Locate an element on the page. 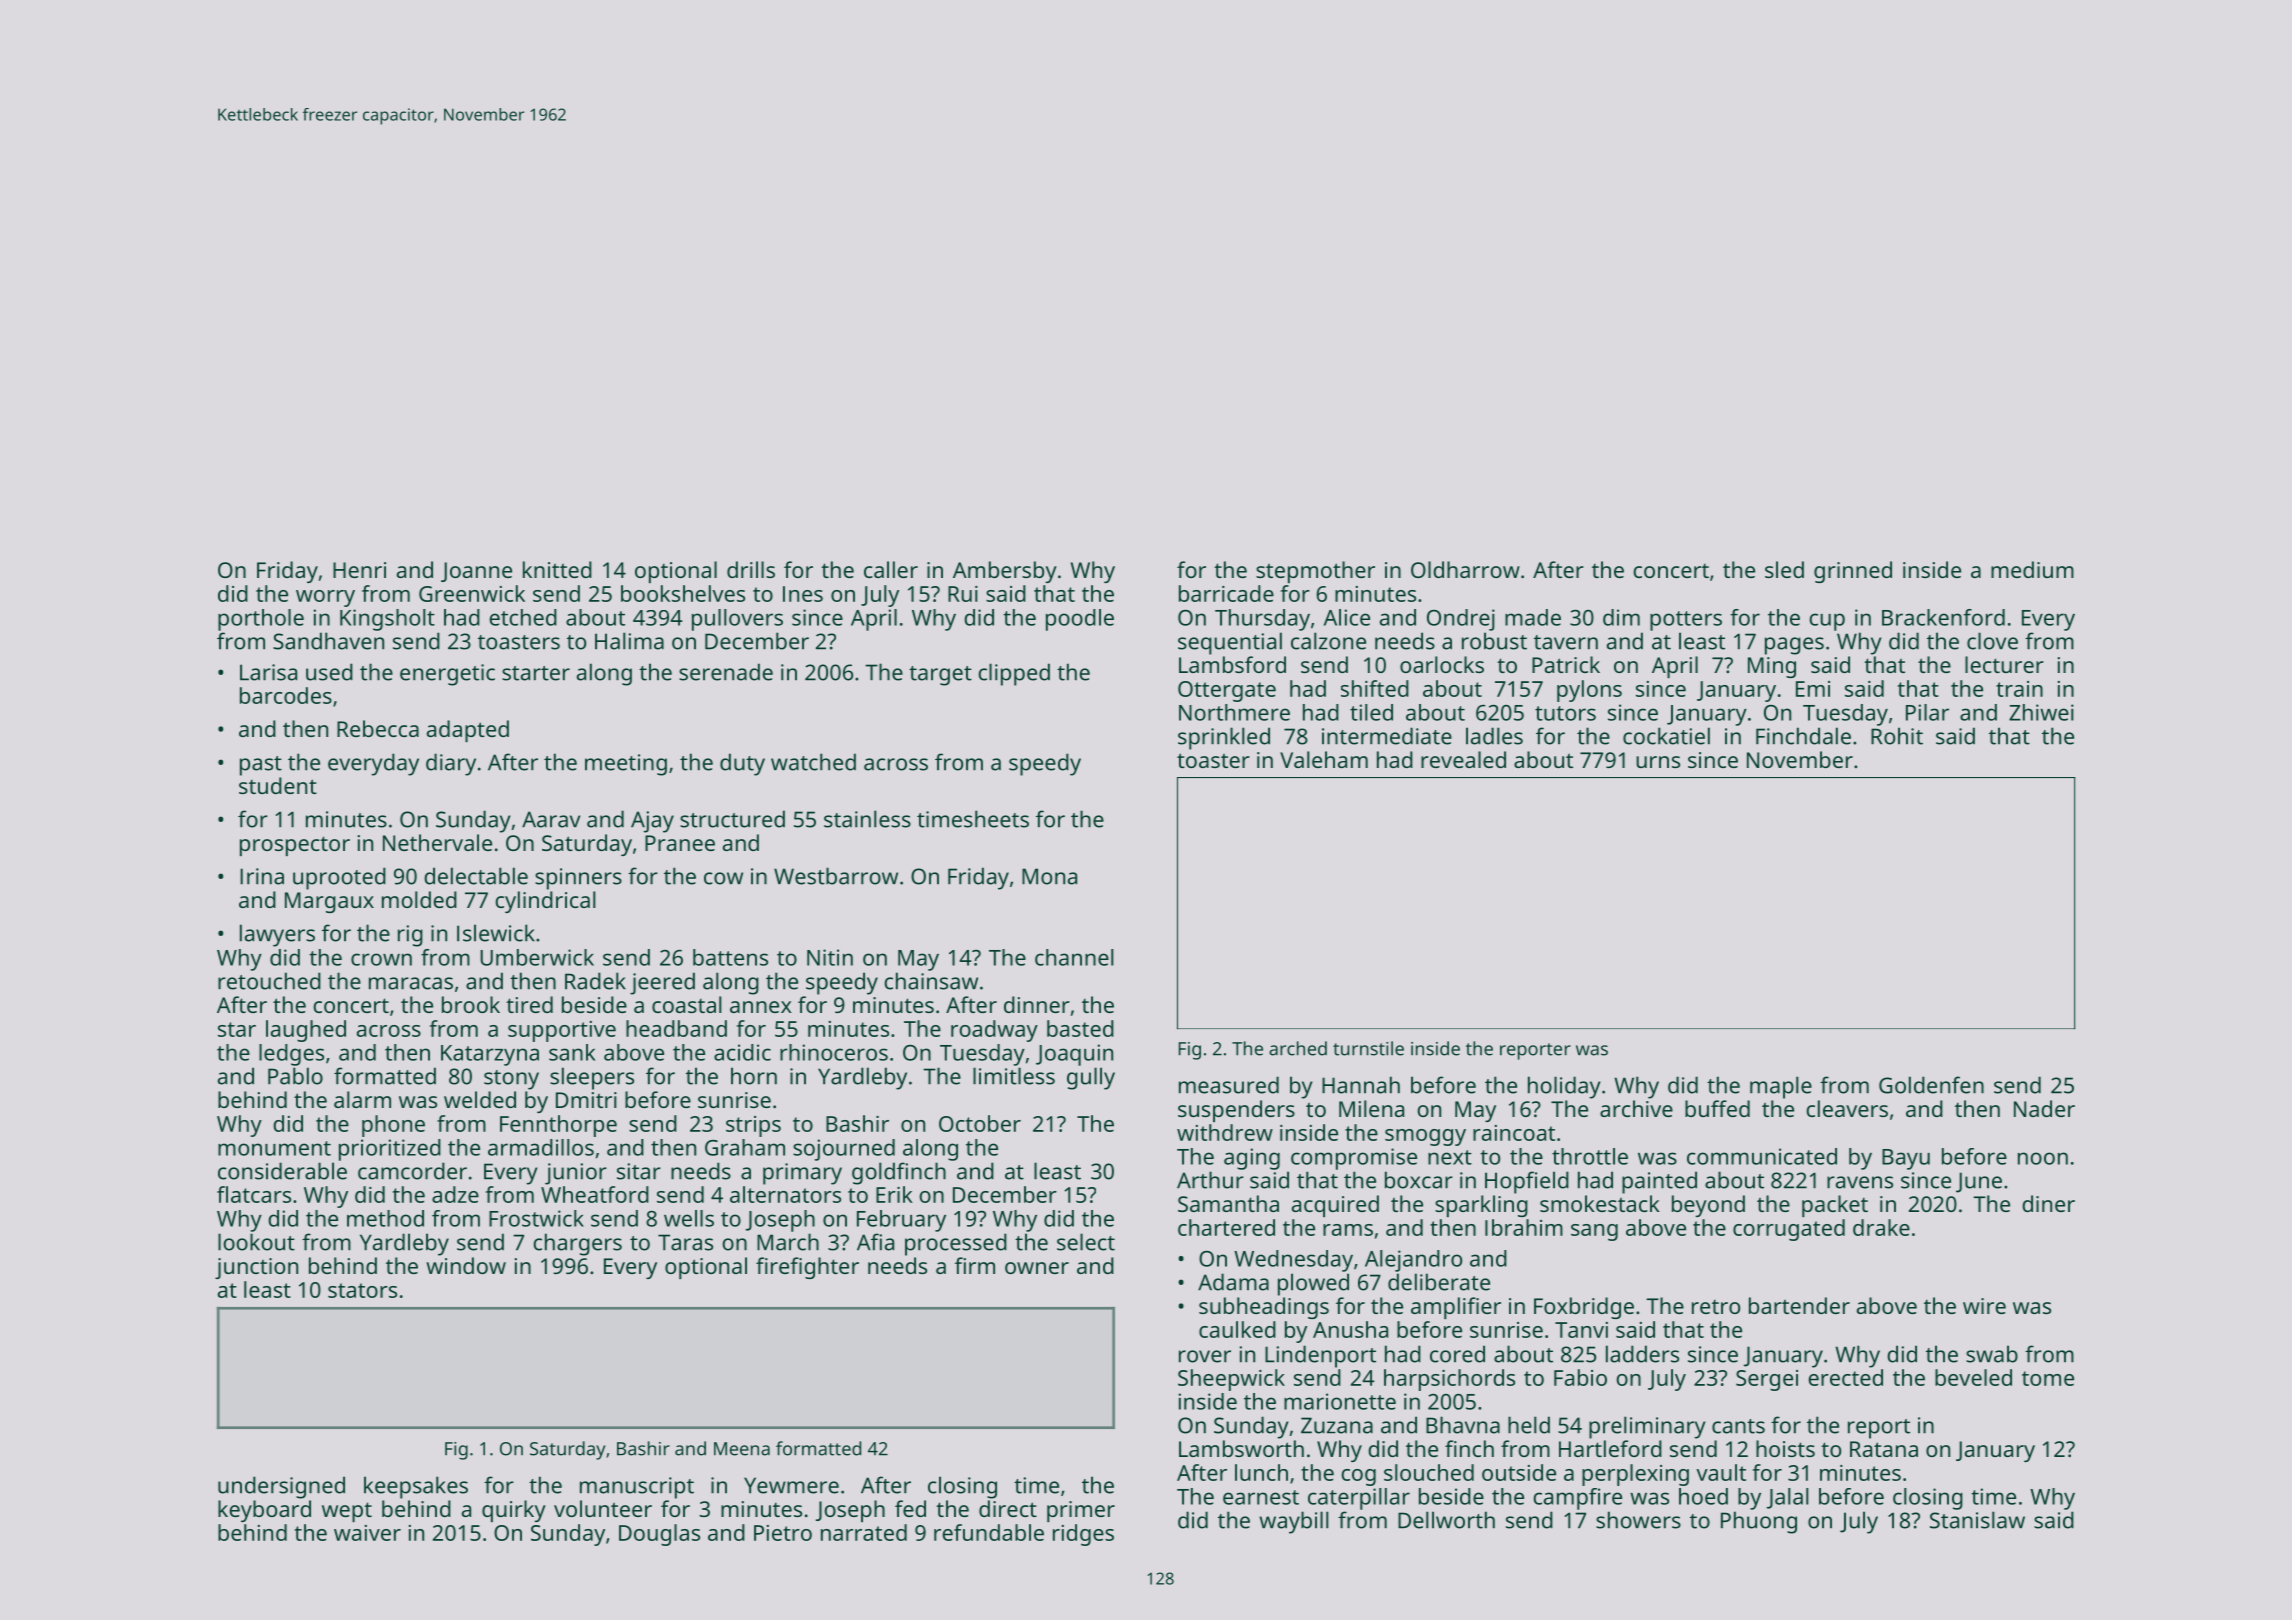 Image resolution: width=2292 pixels, height=1620 pixels. Zuzana is located at coordinates (1337, 1425).
